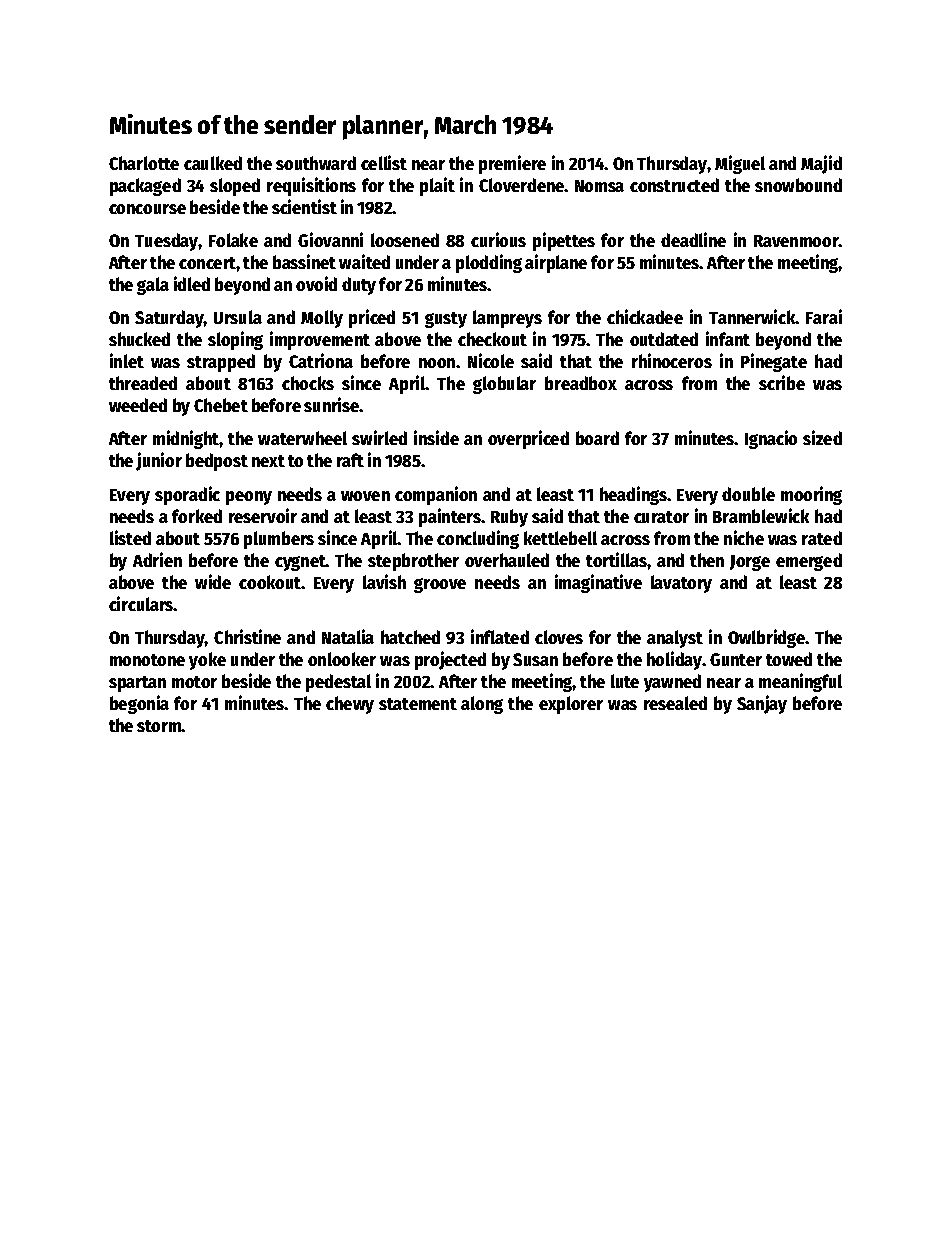  I want to click on sized, so click(822, 437).
